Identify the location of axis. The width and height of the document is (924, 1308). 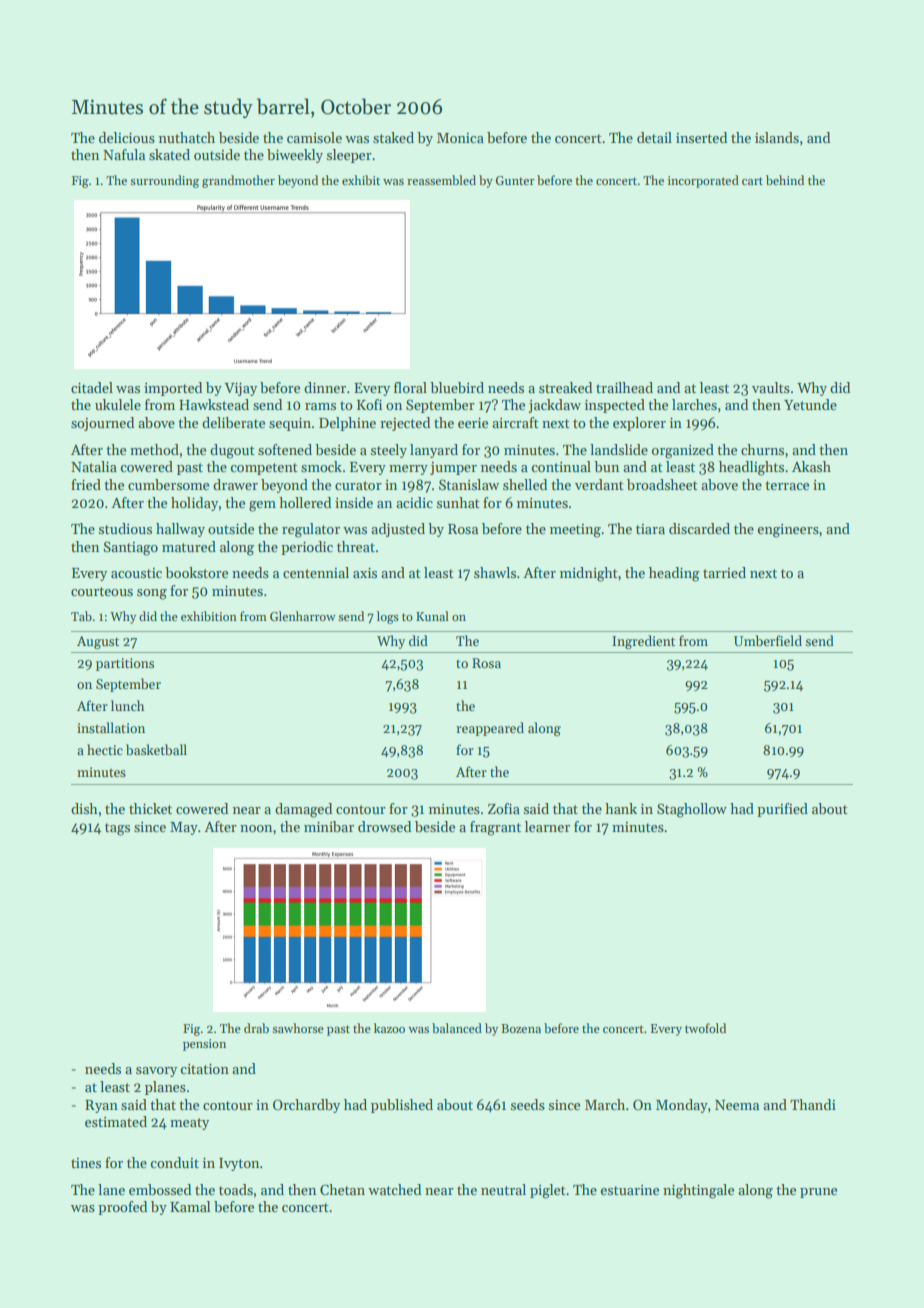
(365, 573).
